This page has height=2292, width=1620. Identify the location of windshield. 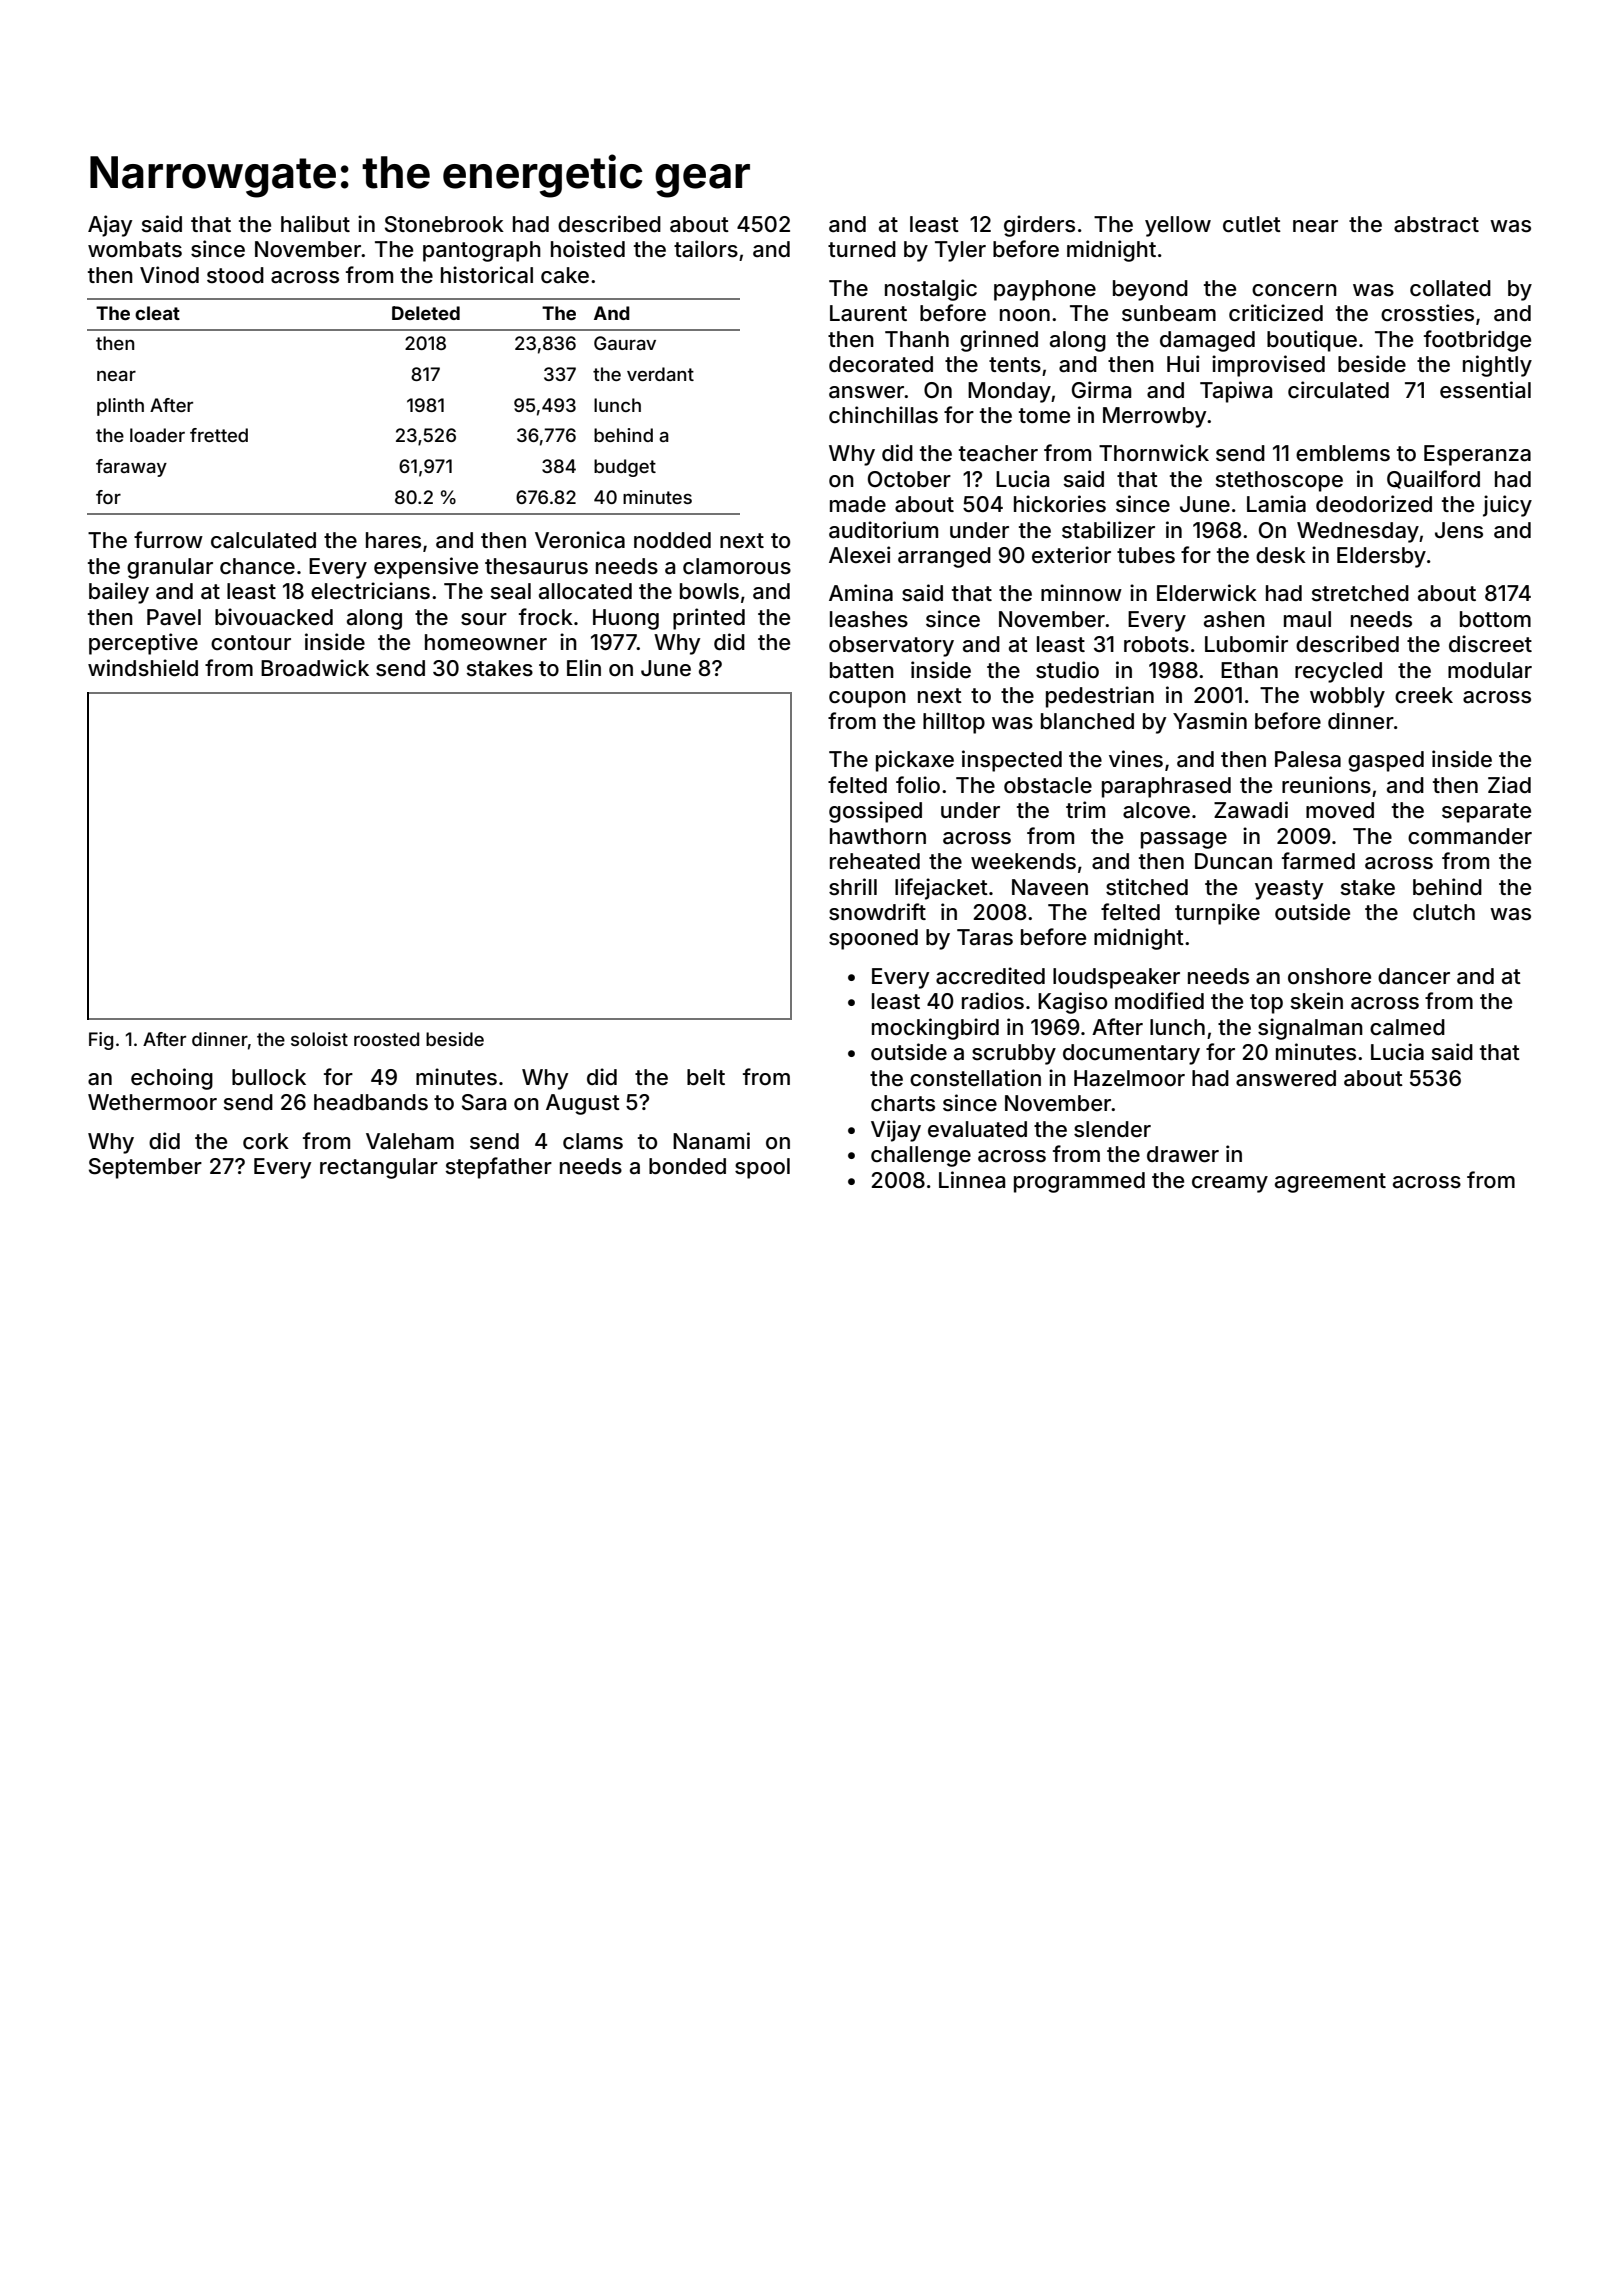
(143, 668).
